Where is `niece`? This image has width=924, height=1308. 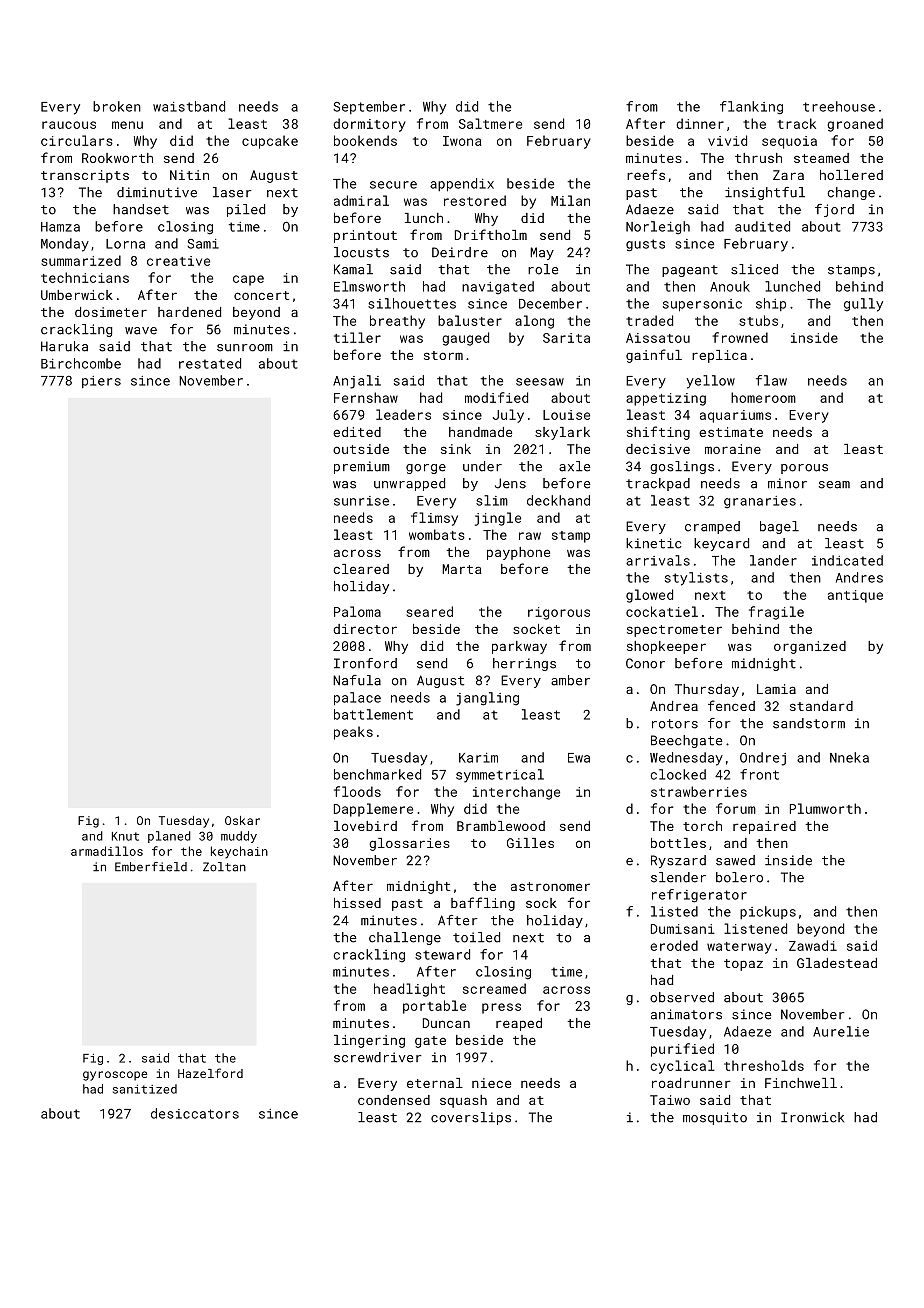
niece is located at coordinates (491, 1083).
